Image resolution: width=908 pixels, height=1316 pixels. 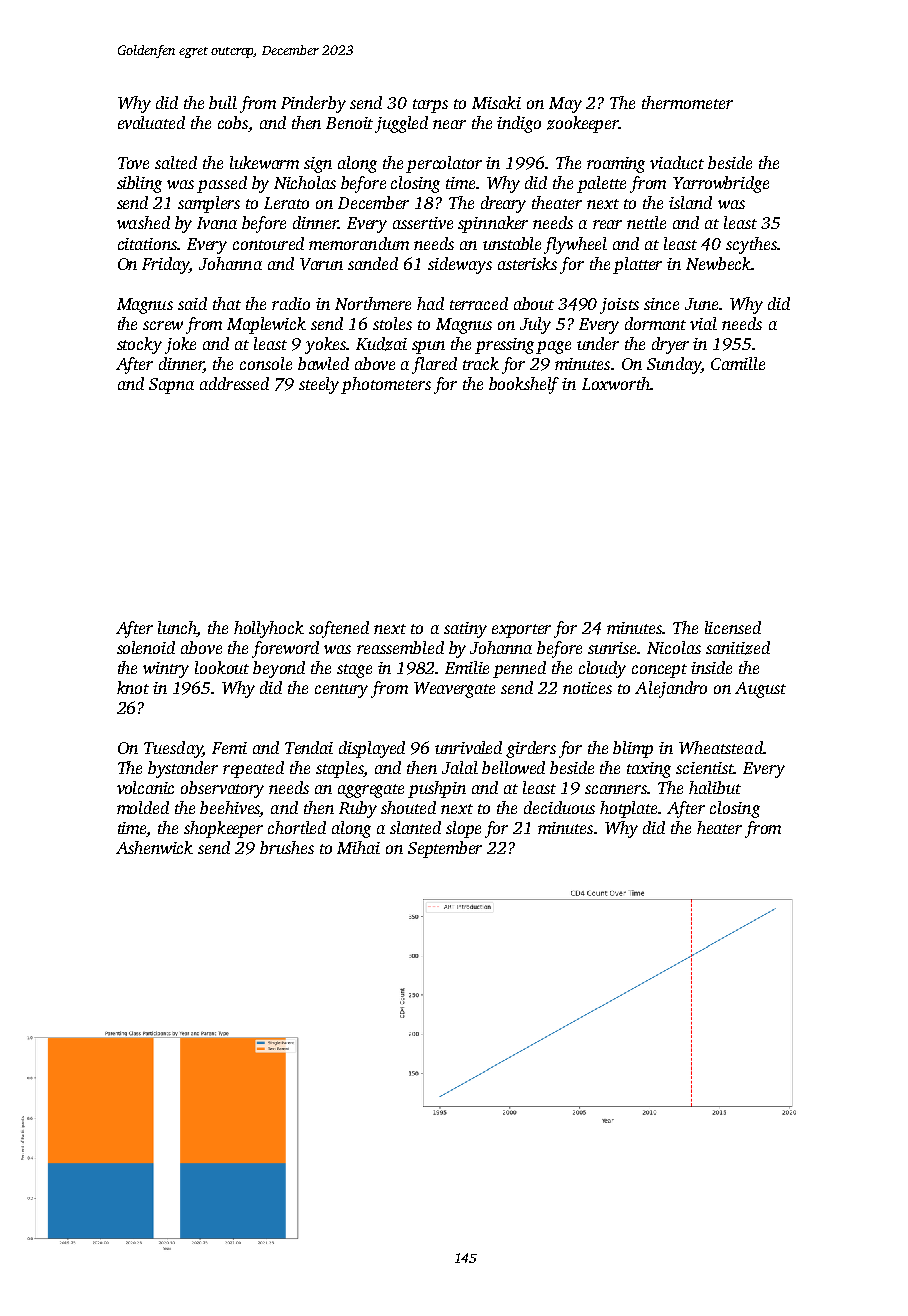 What do you see at coordinates (151, 122) in the screenshot?
I see `evaluated` at bounding box center [151, 122].
